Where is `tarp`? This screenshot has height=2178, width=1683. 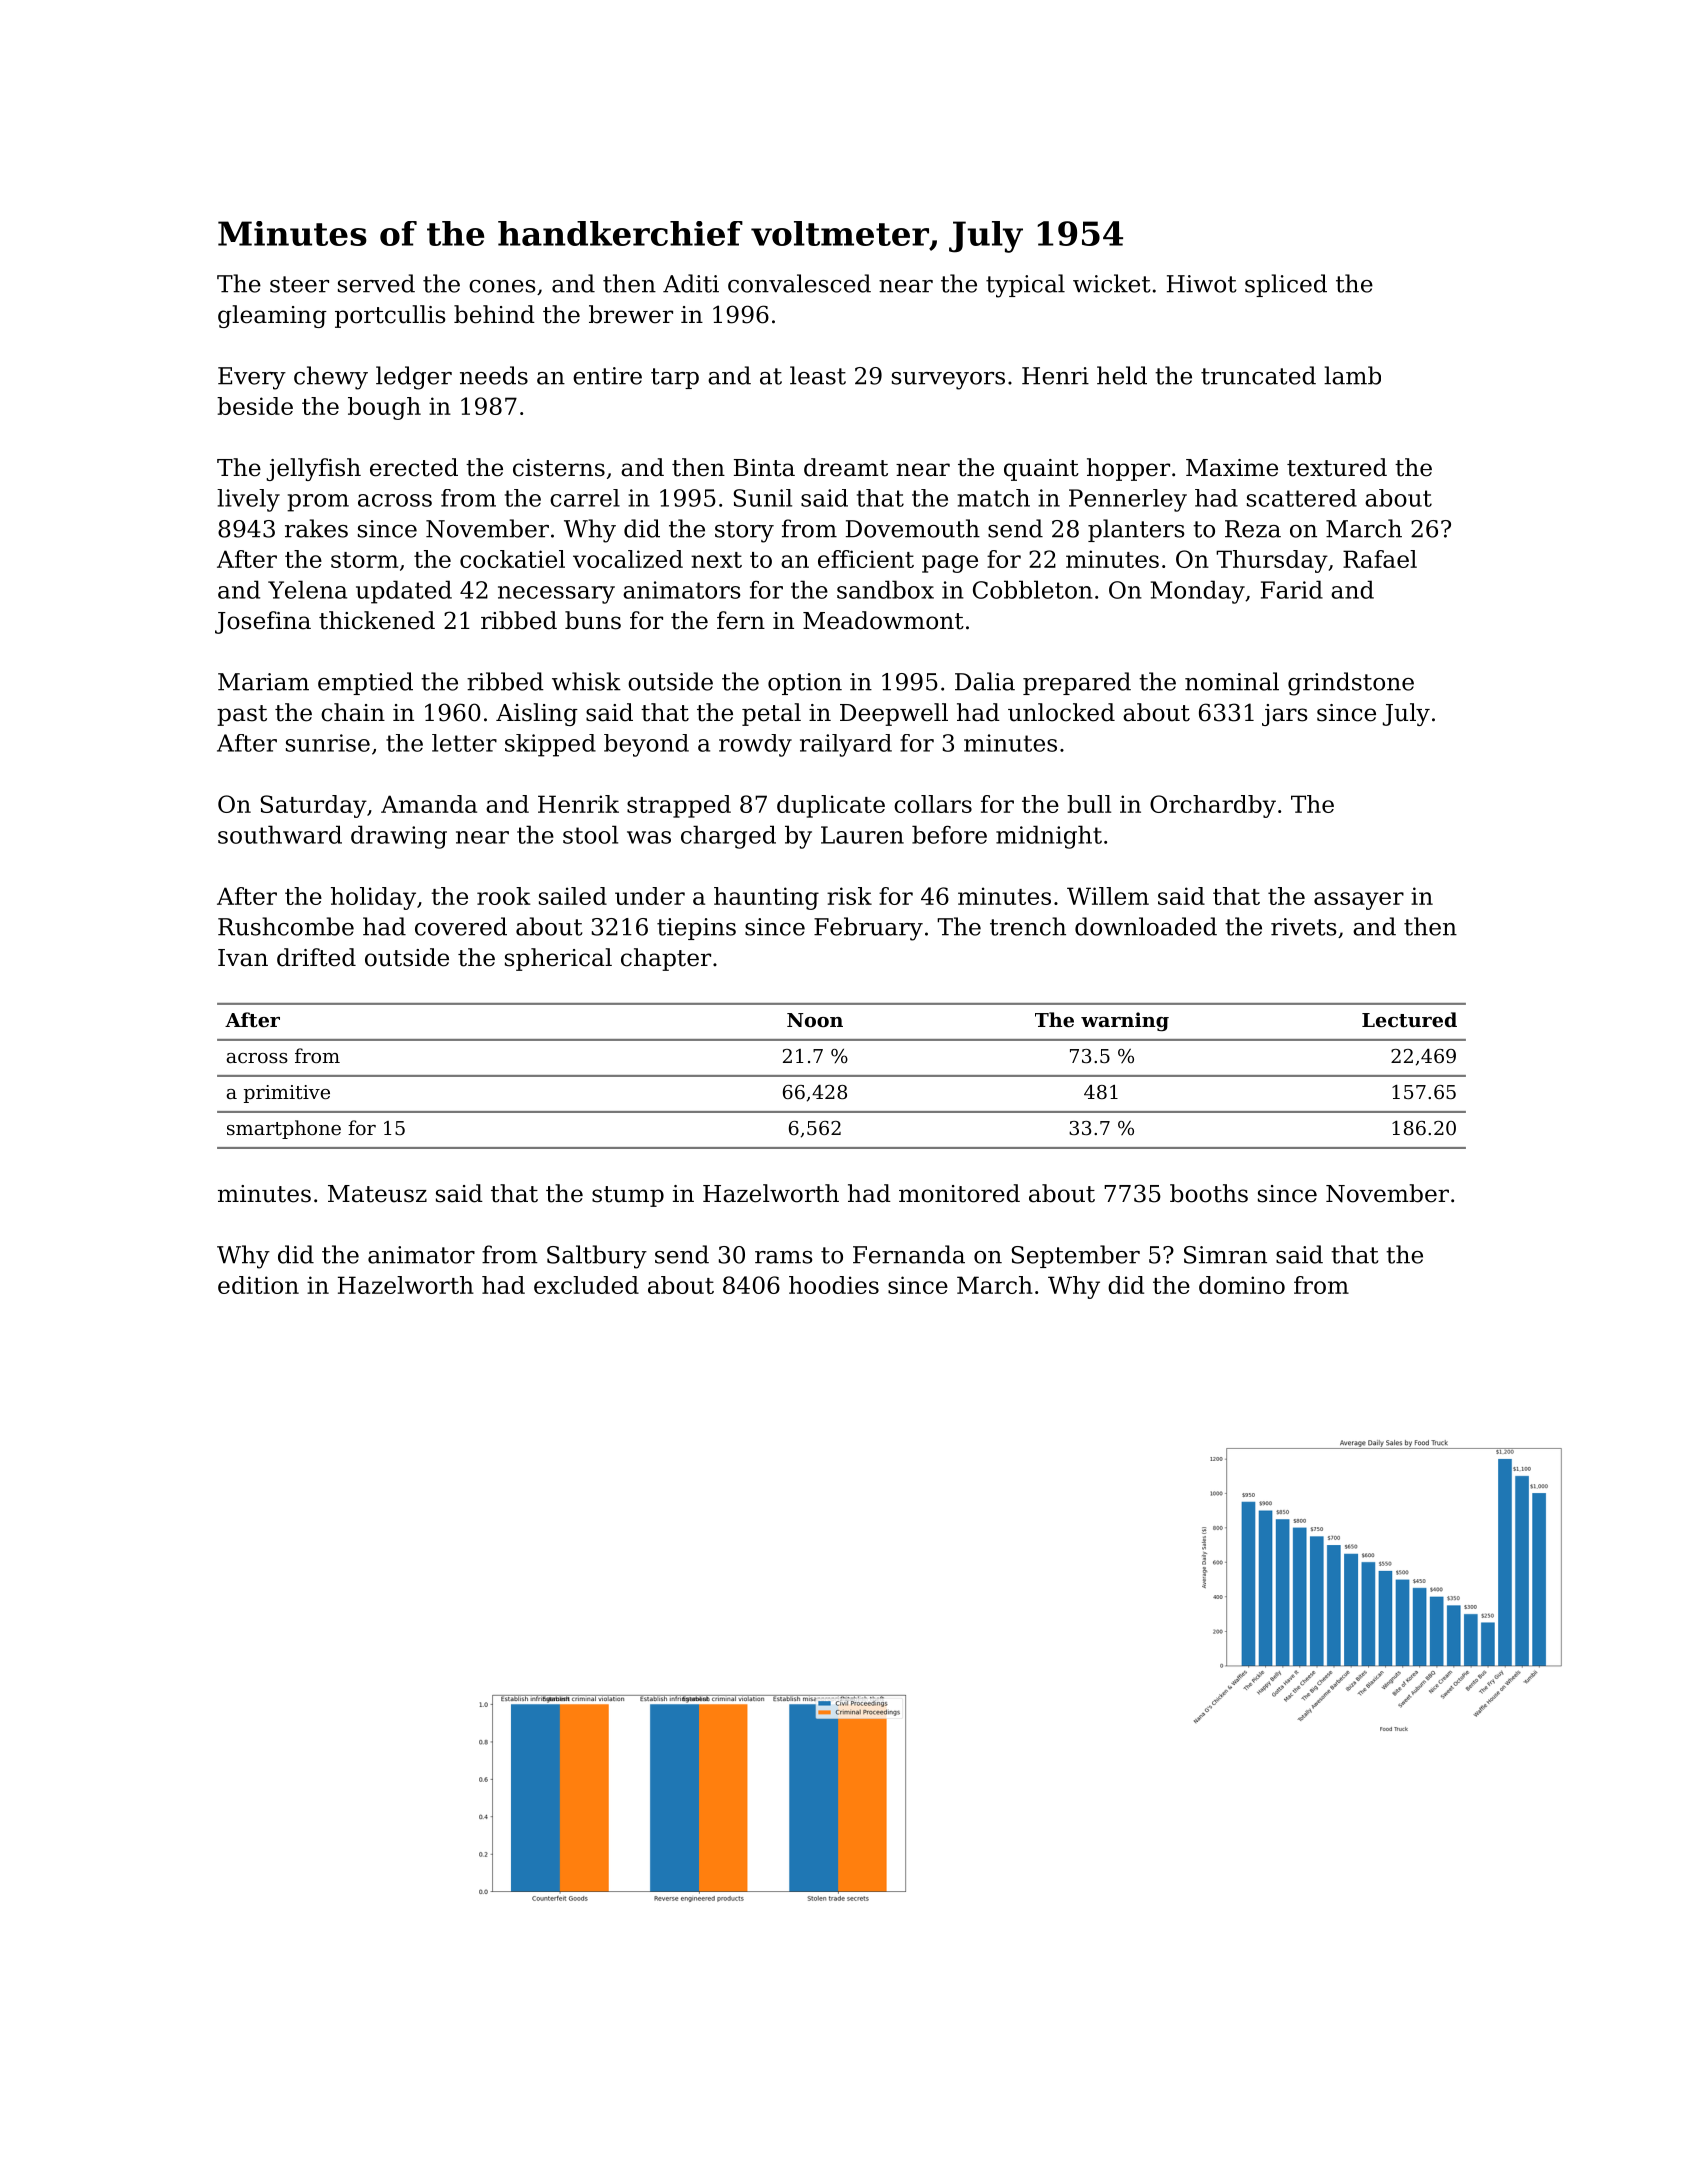
tarp is located at coordinates (675, 378).
